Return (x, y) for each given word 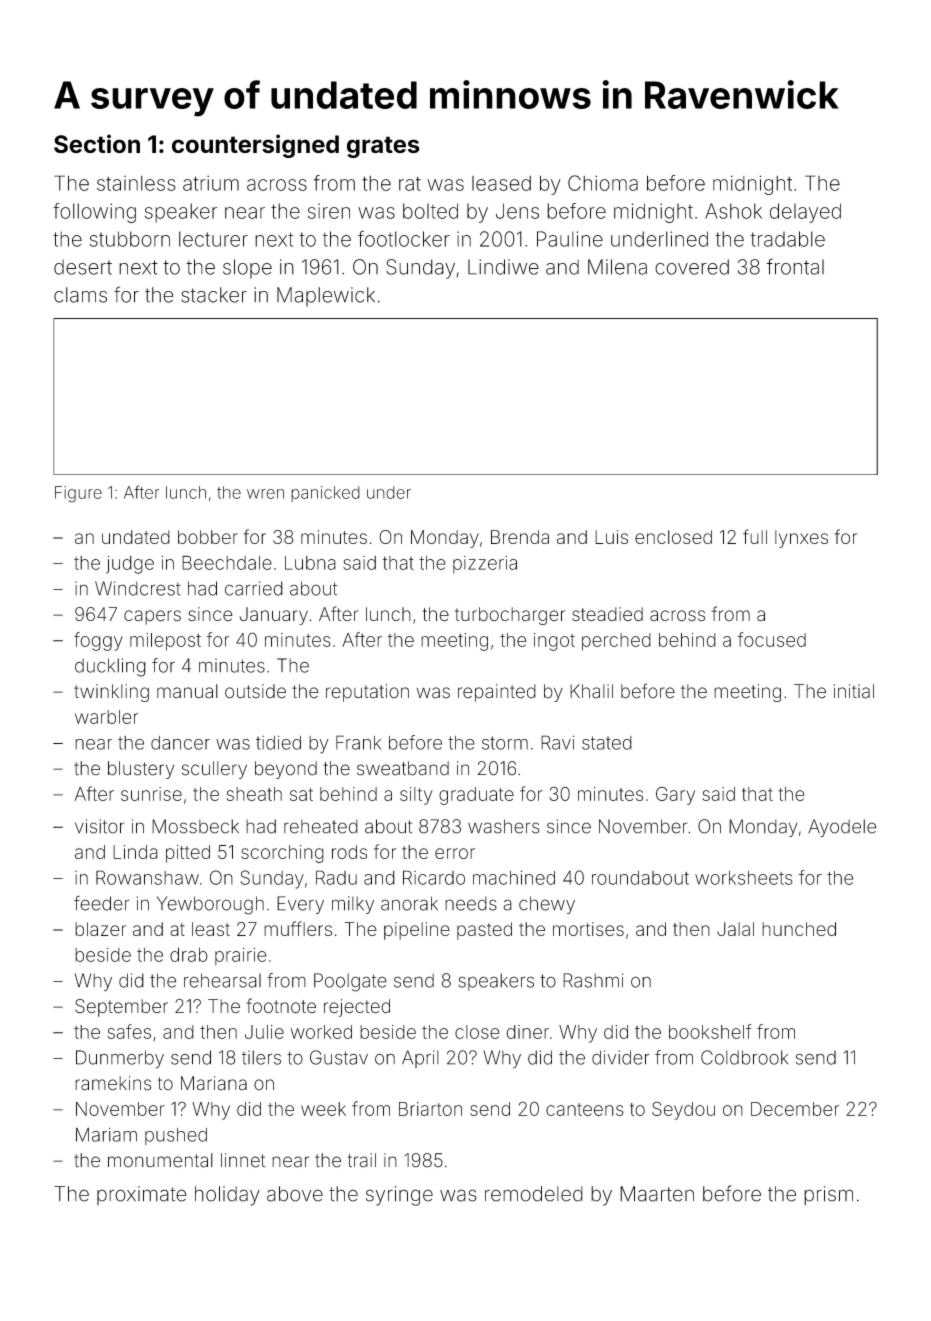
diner (527, 1032)
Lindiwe (503, 267)
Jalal (735, 929)
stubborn (130, 239)
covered (692, 267)
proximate (141, 1195)
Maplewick (326, 297)
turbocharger (510, 616)
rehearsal (222, 980)
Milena (617, 267)
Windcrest (138, 588)
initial (854, 691)
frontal (795, 266)
